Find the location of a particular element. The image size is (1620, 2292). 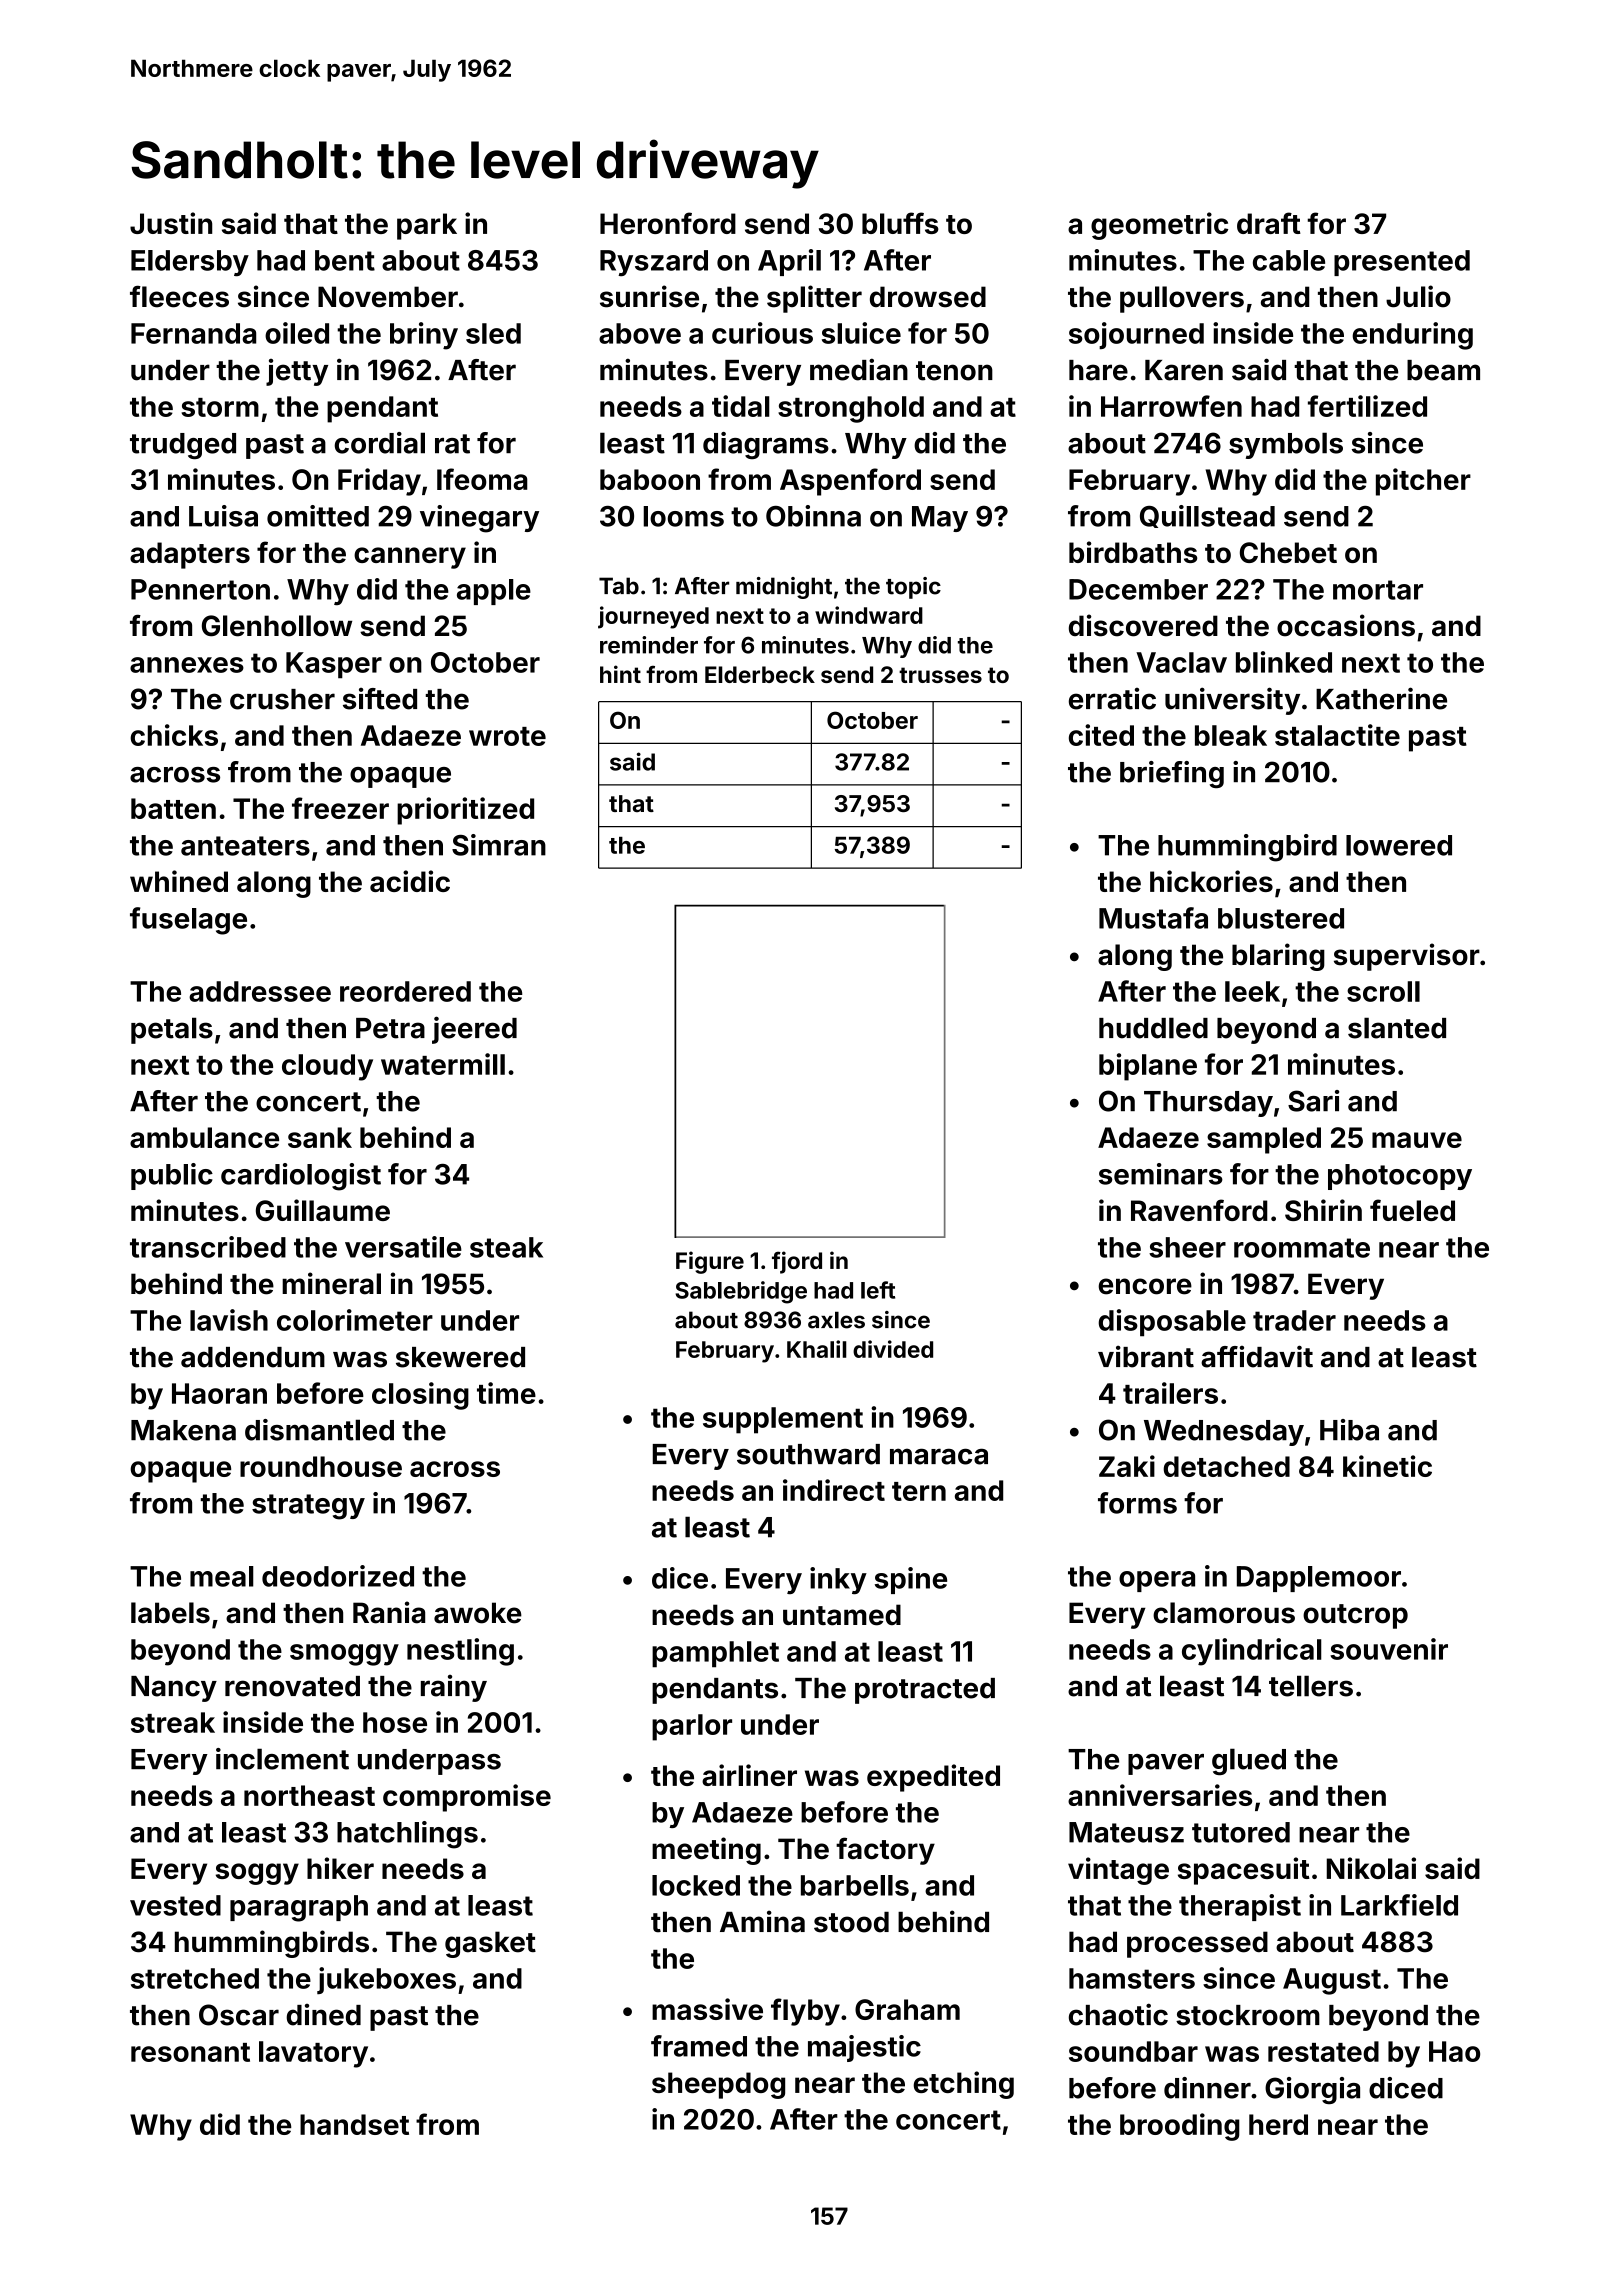

park is located at coordinates (427, 226).
